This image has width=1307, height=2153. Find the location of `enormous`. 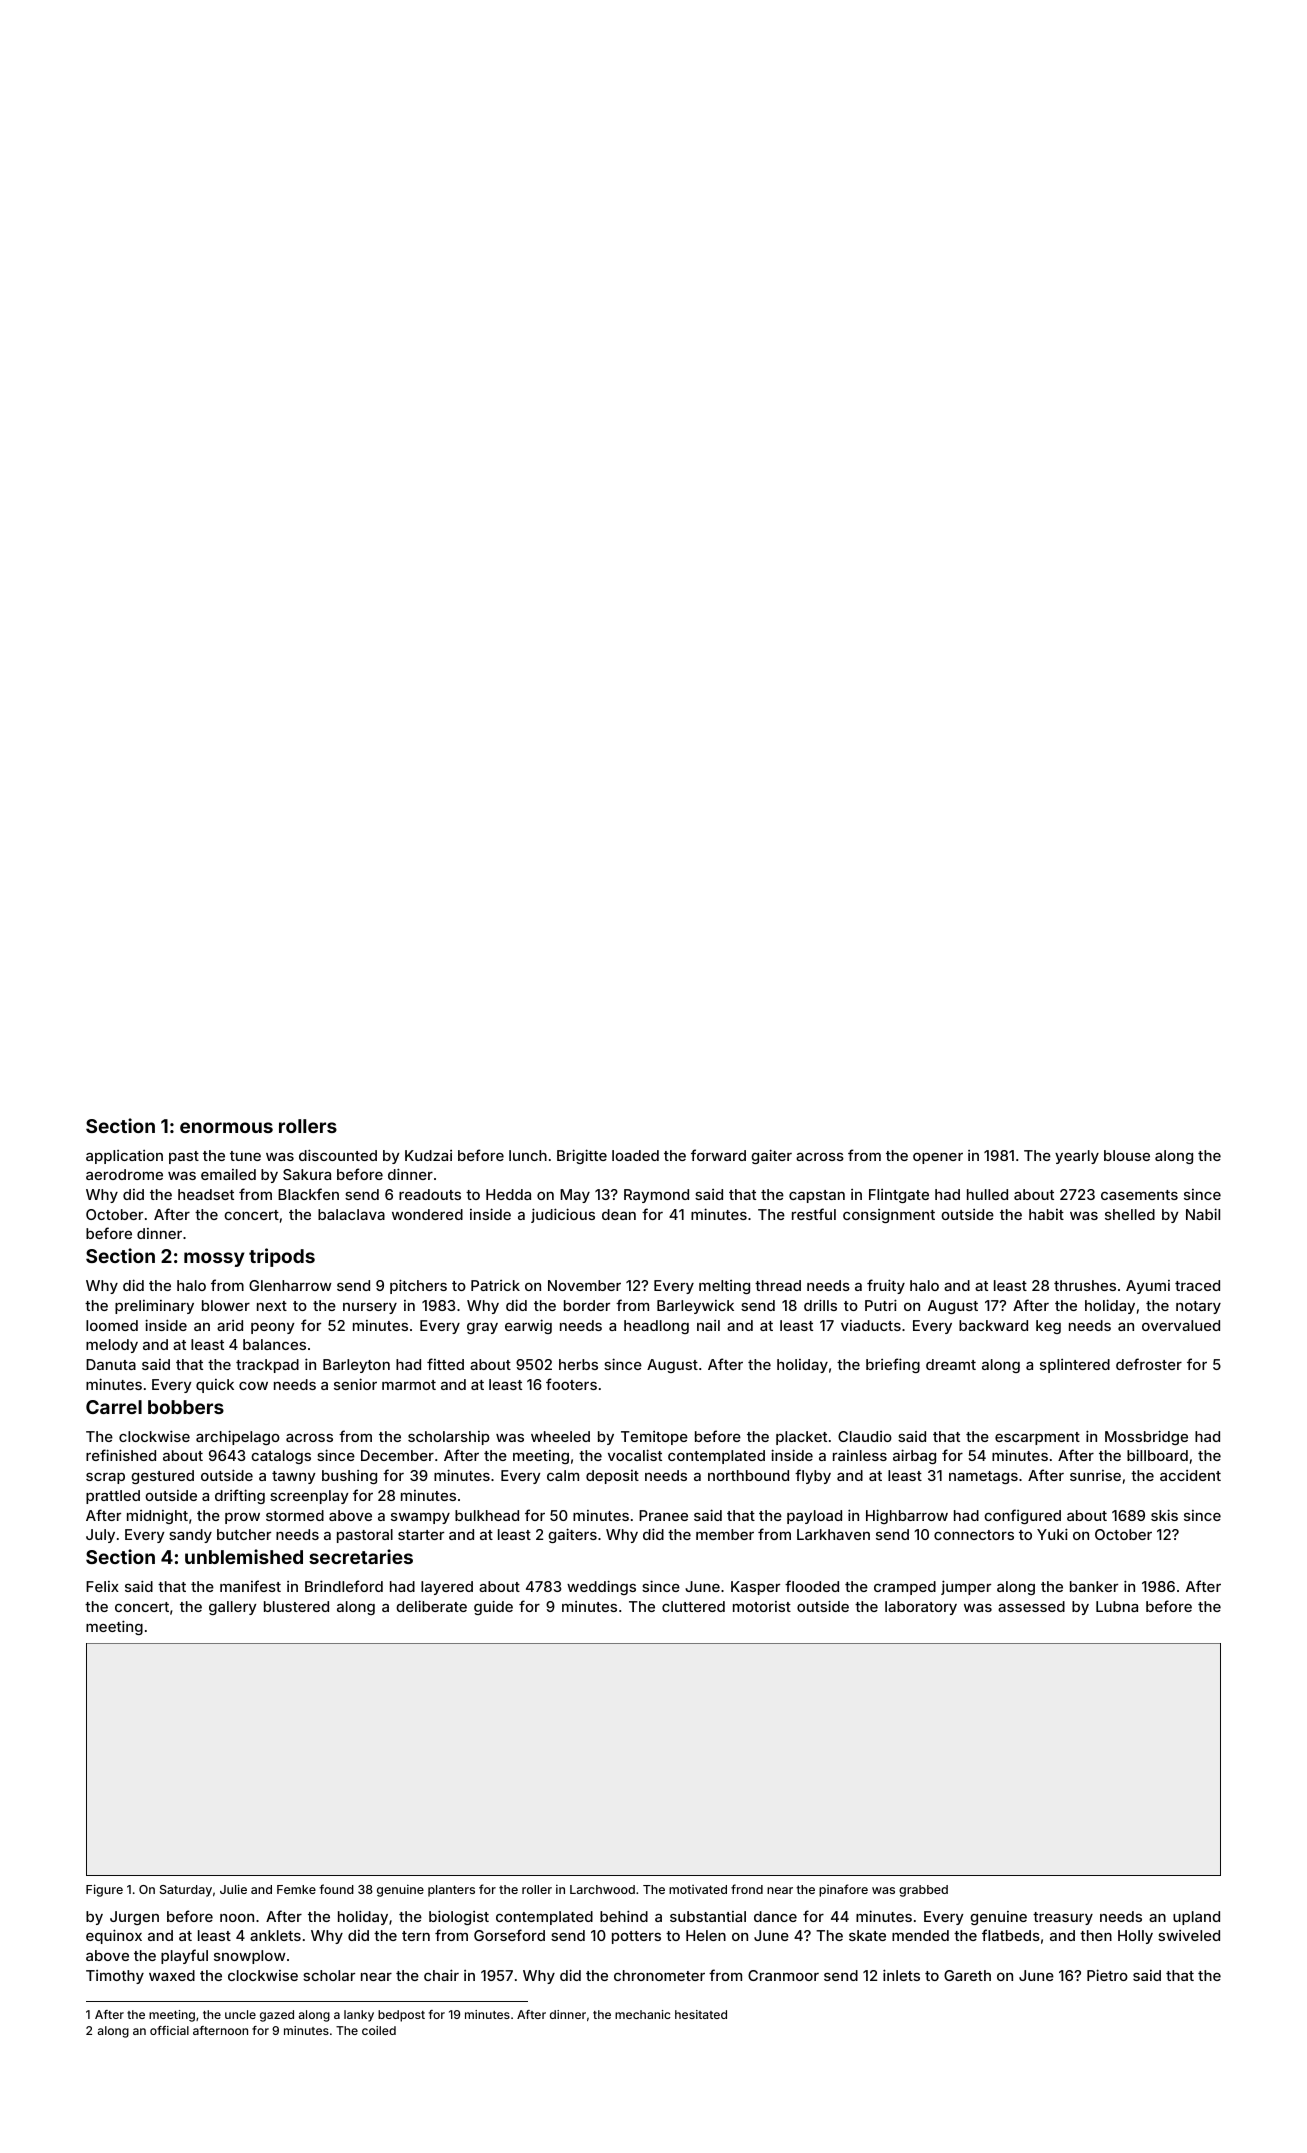

enormous is located at coordinates (226, 1127).
